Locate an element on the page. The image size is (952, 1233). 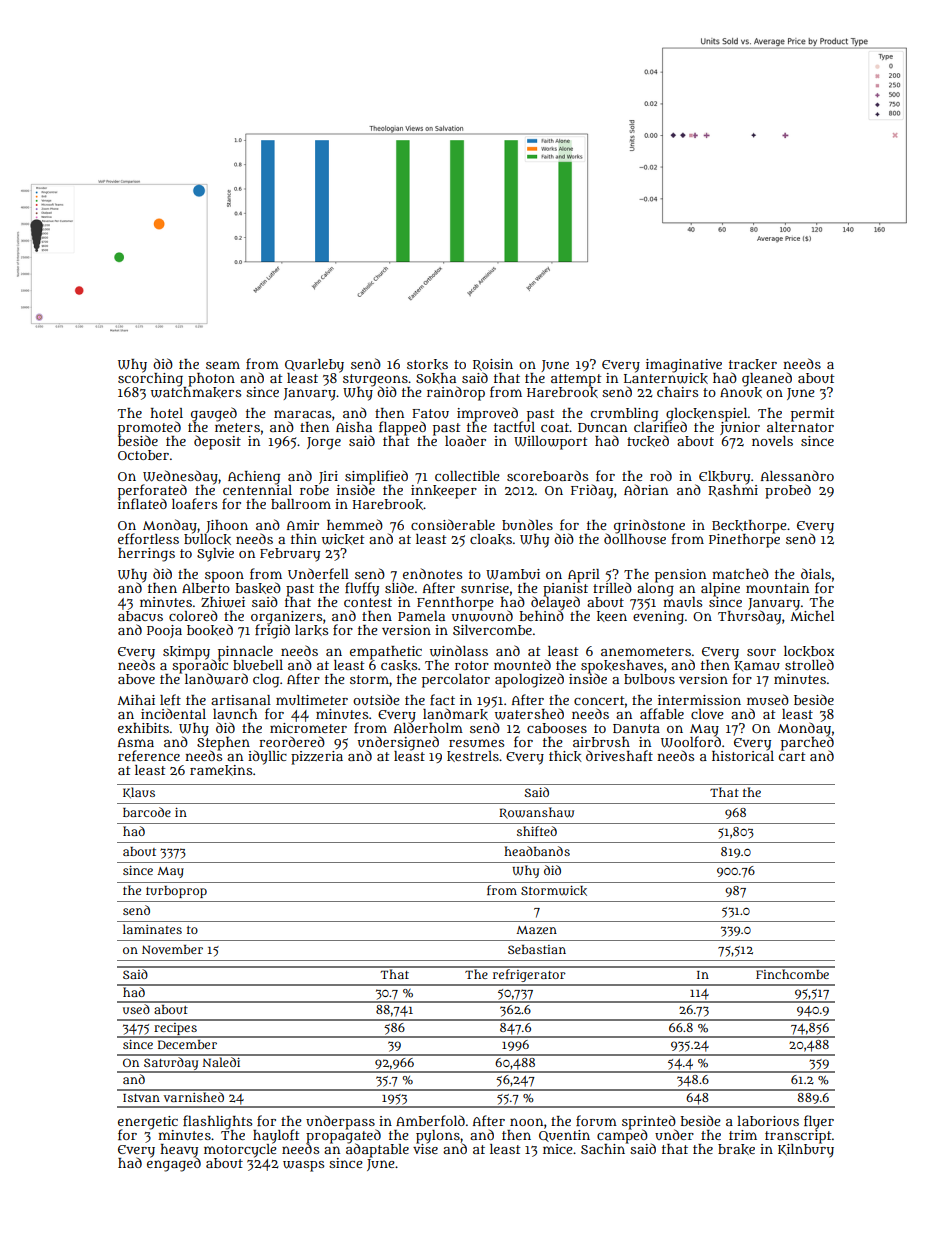
endnotes is located at coordinates (432, 573).
